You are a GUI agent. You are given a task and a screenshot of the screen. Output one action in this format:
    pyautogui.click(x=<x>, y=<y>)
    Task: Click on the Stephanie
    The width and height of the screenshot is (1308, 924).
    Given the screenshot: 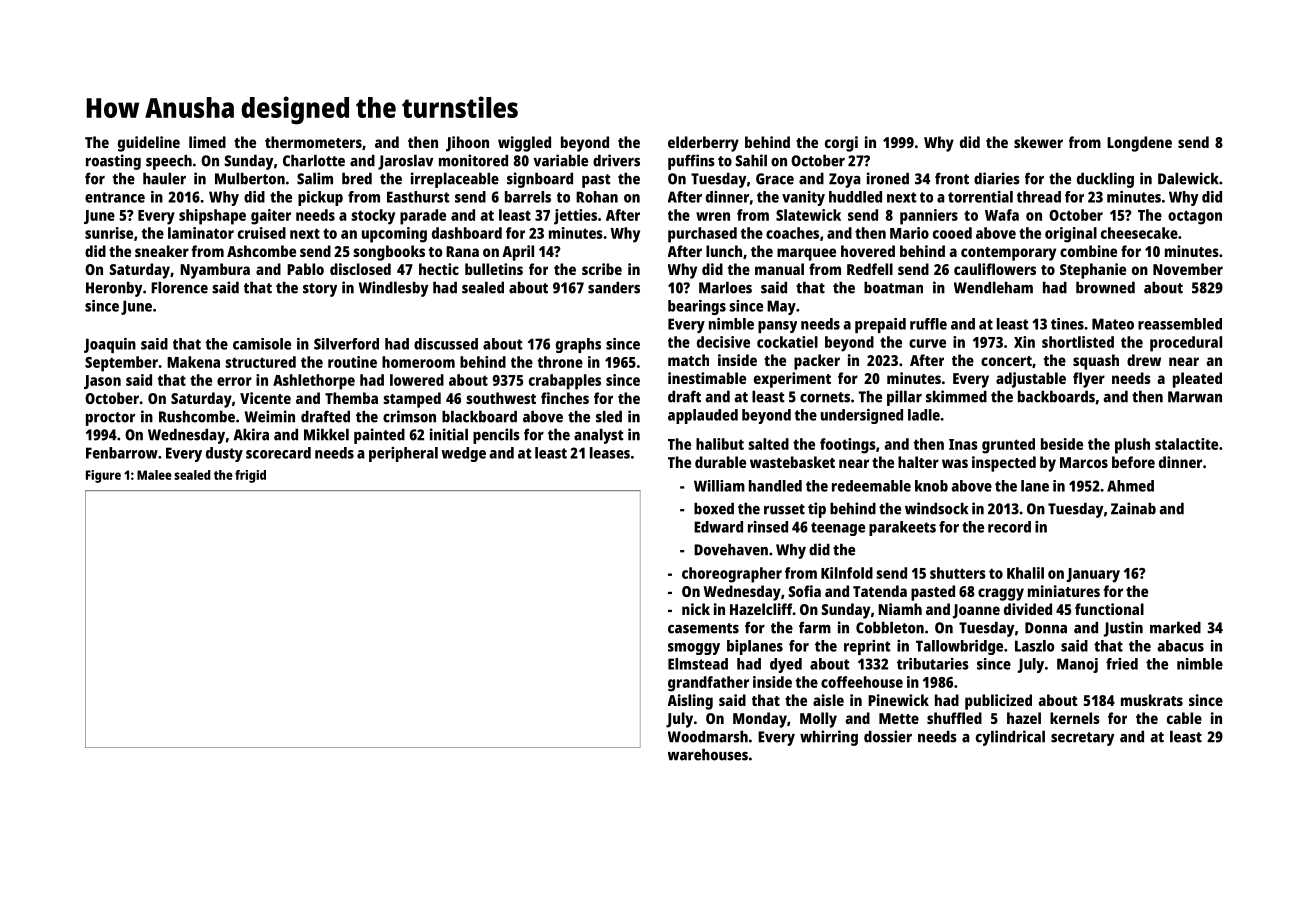 What is the action you would take?
    pyautogui.click(x=1093, y=271)
